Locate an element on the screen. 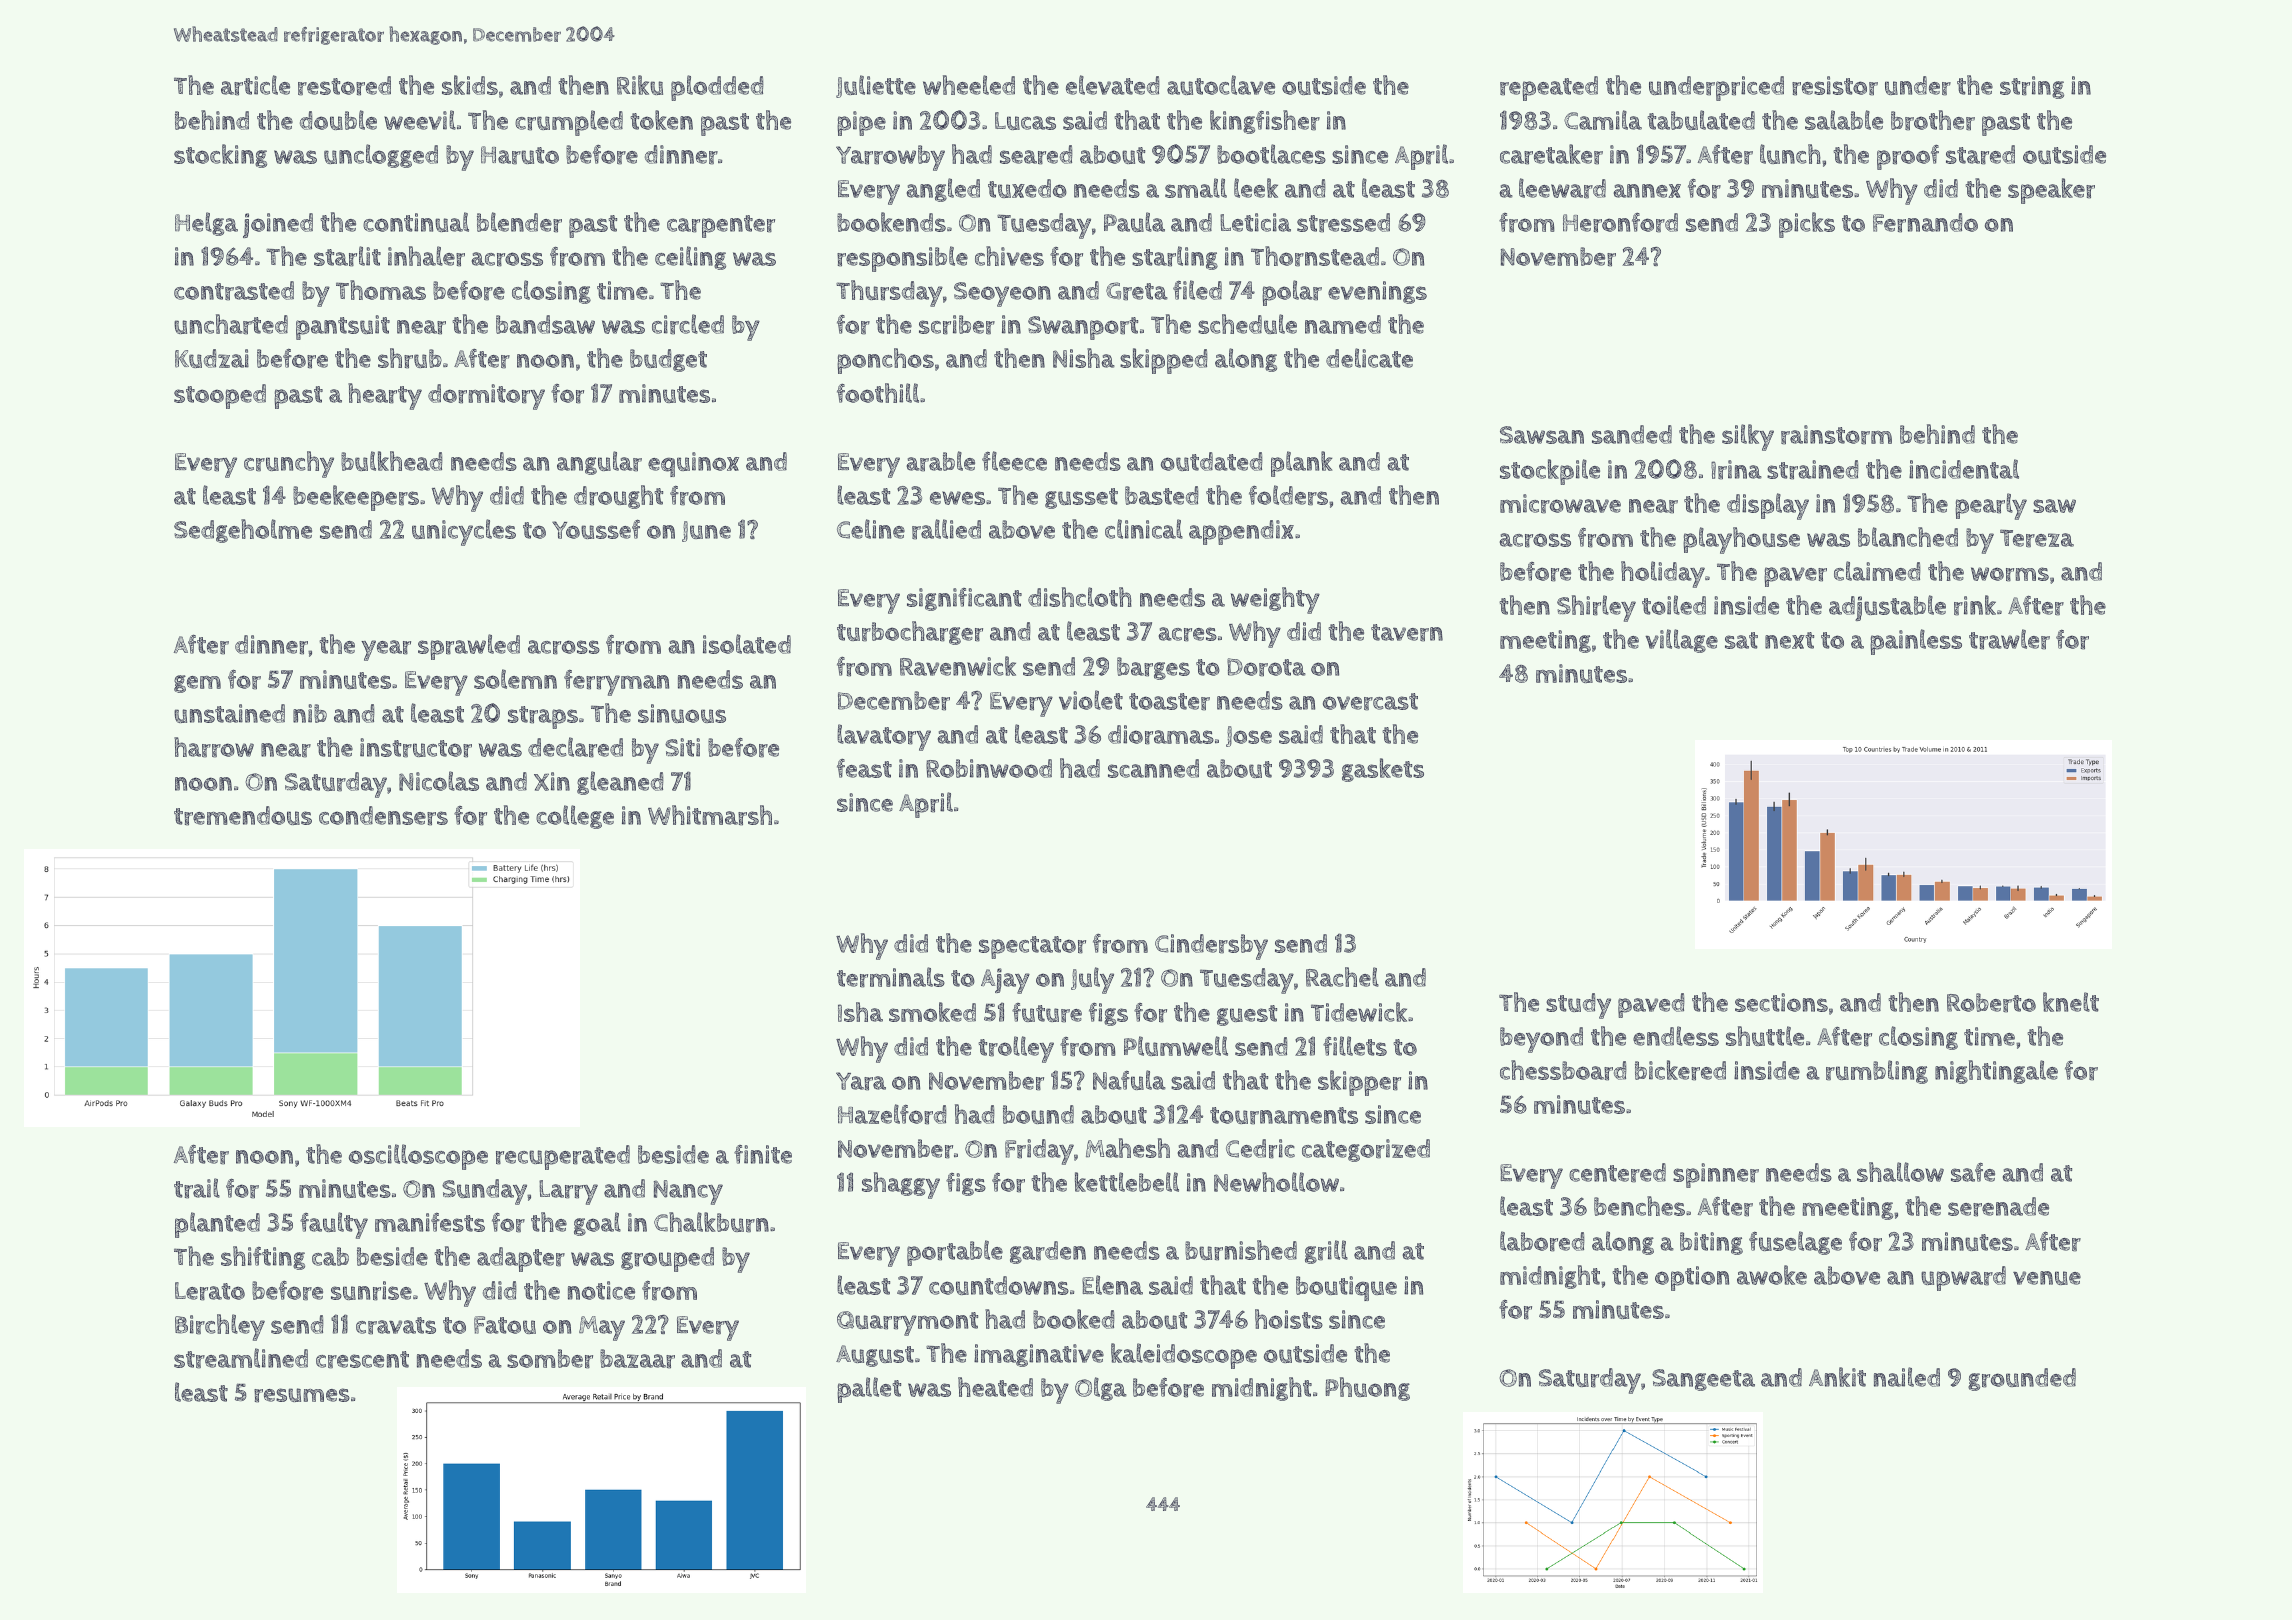  repeated is located at coordinates (1549, 88).
